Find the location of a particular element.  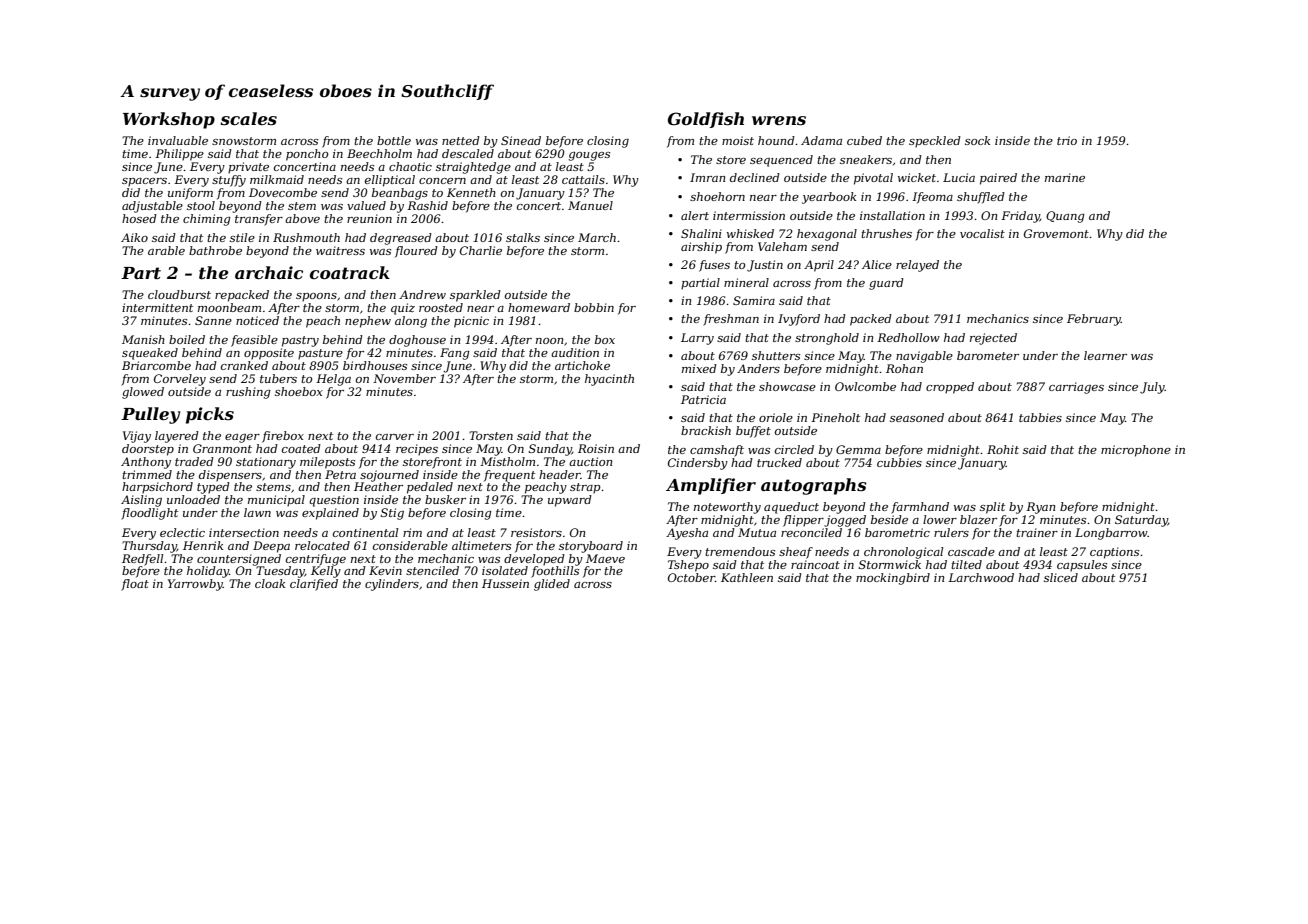

continental is located at coordinates (365, 532).
